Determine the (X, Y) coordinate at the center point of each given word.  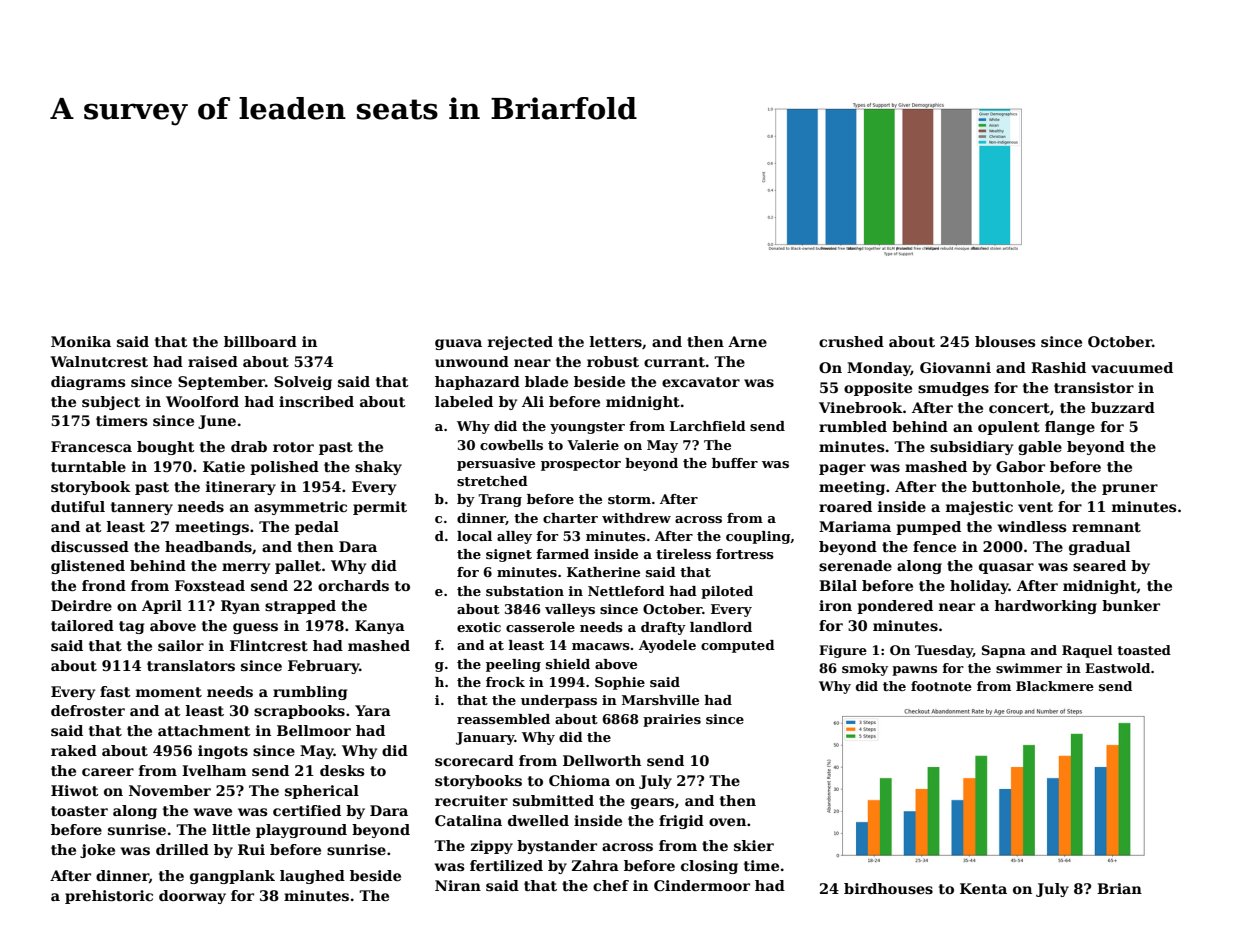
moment (169, 692)
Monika (81, 341)
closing (709, 867)
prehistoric (109, 897)
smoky (865, 669)
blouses (1005, 341)
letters (616, 341)
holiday (979, 587)
